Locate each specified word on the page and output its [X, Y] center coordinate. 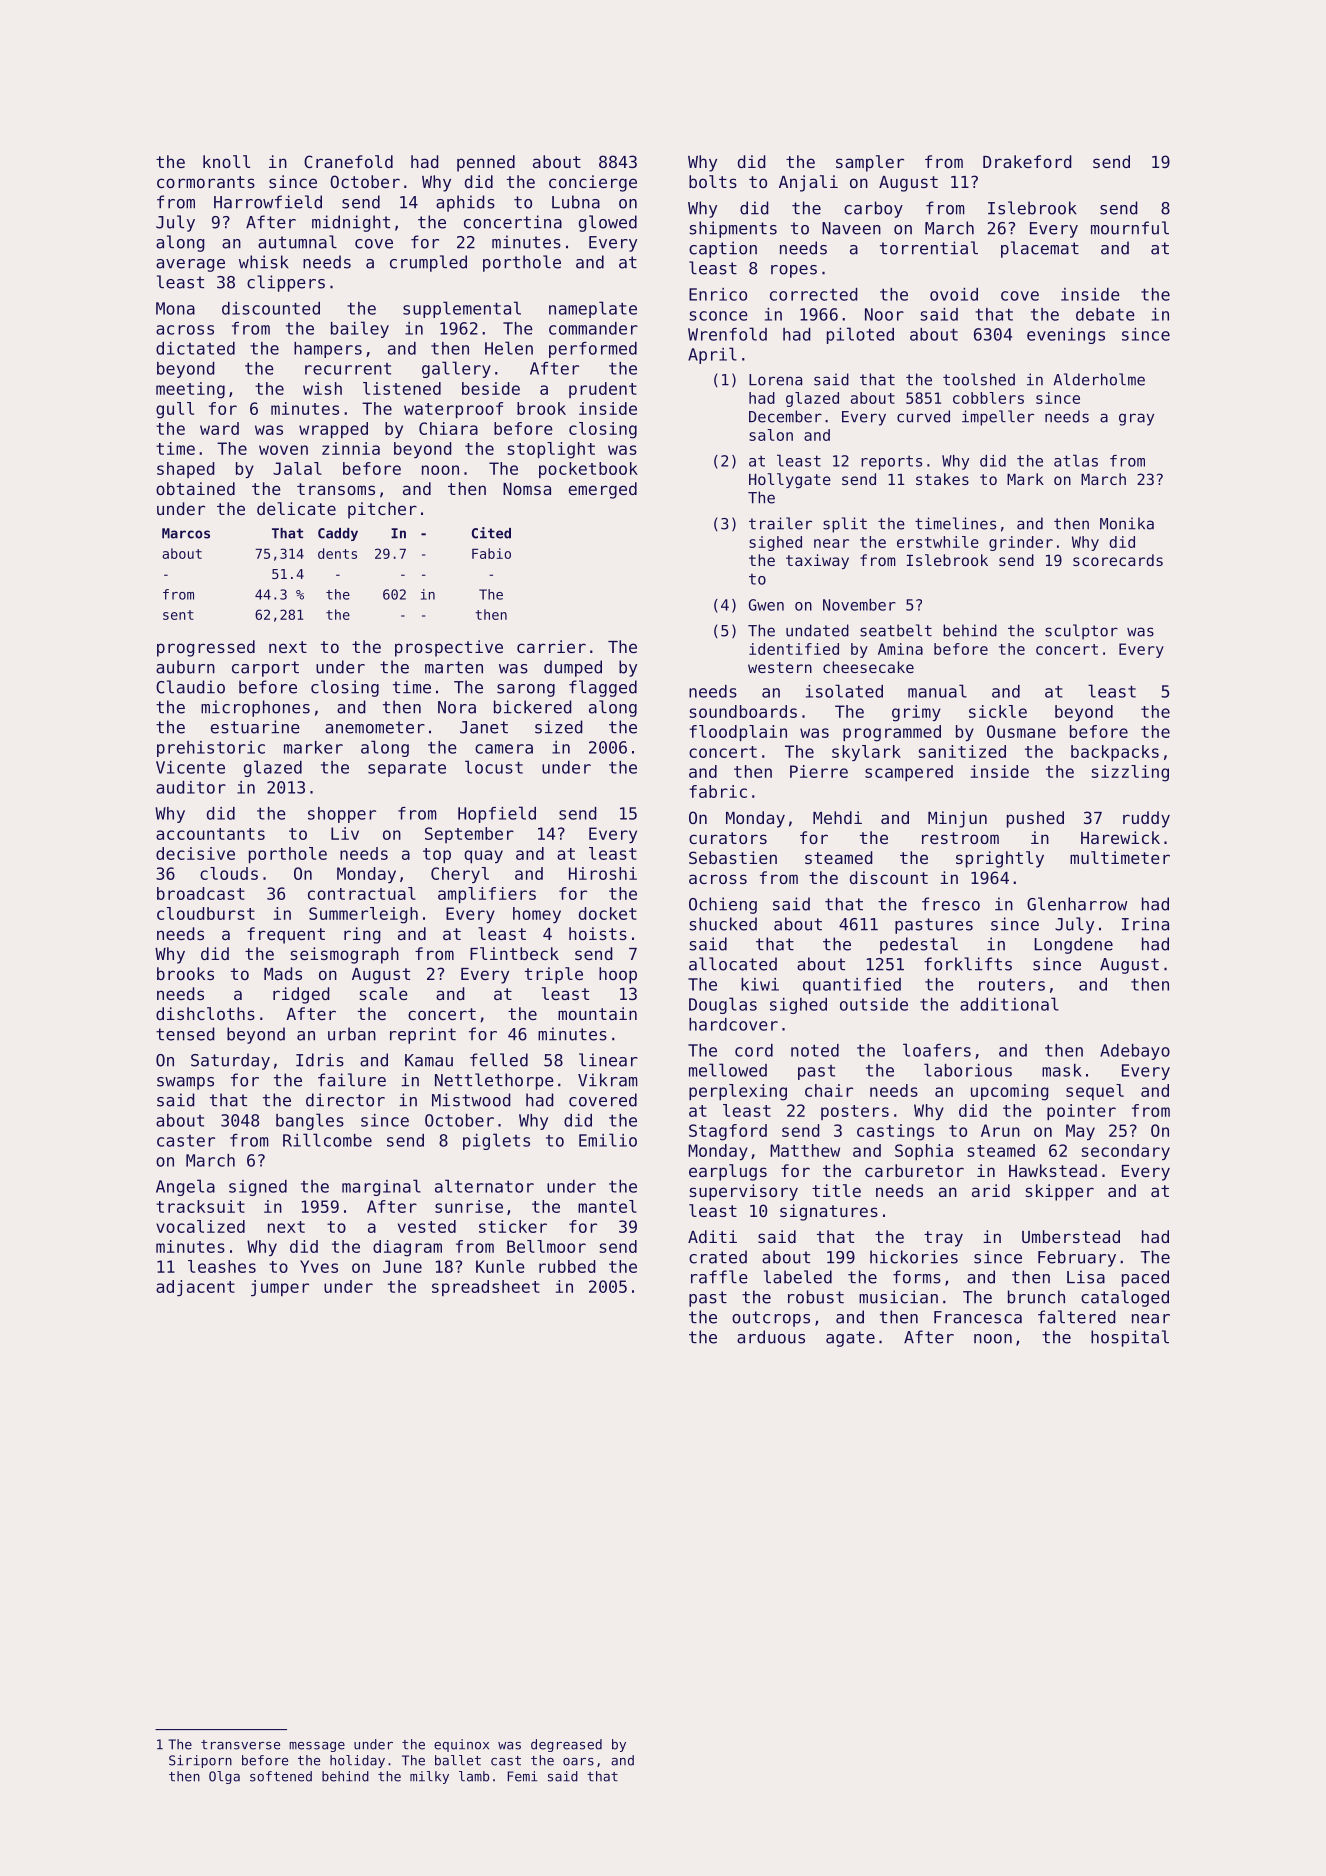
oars [578, 1762]
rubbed [567, 1266]
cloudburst [206, 913]
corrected [814, 294]
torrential [929, 248]
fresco [951, 904]
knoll [226, 161]
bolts [713, 181]
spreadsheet [486, 1288]
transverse [240, 1745]
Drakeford [1027, 161]
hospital [1130, 1338]
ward [219, 428]
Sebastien [733, 857]
